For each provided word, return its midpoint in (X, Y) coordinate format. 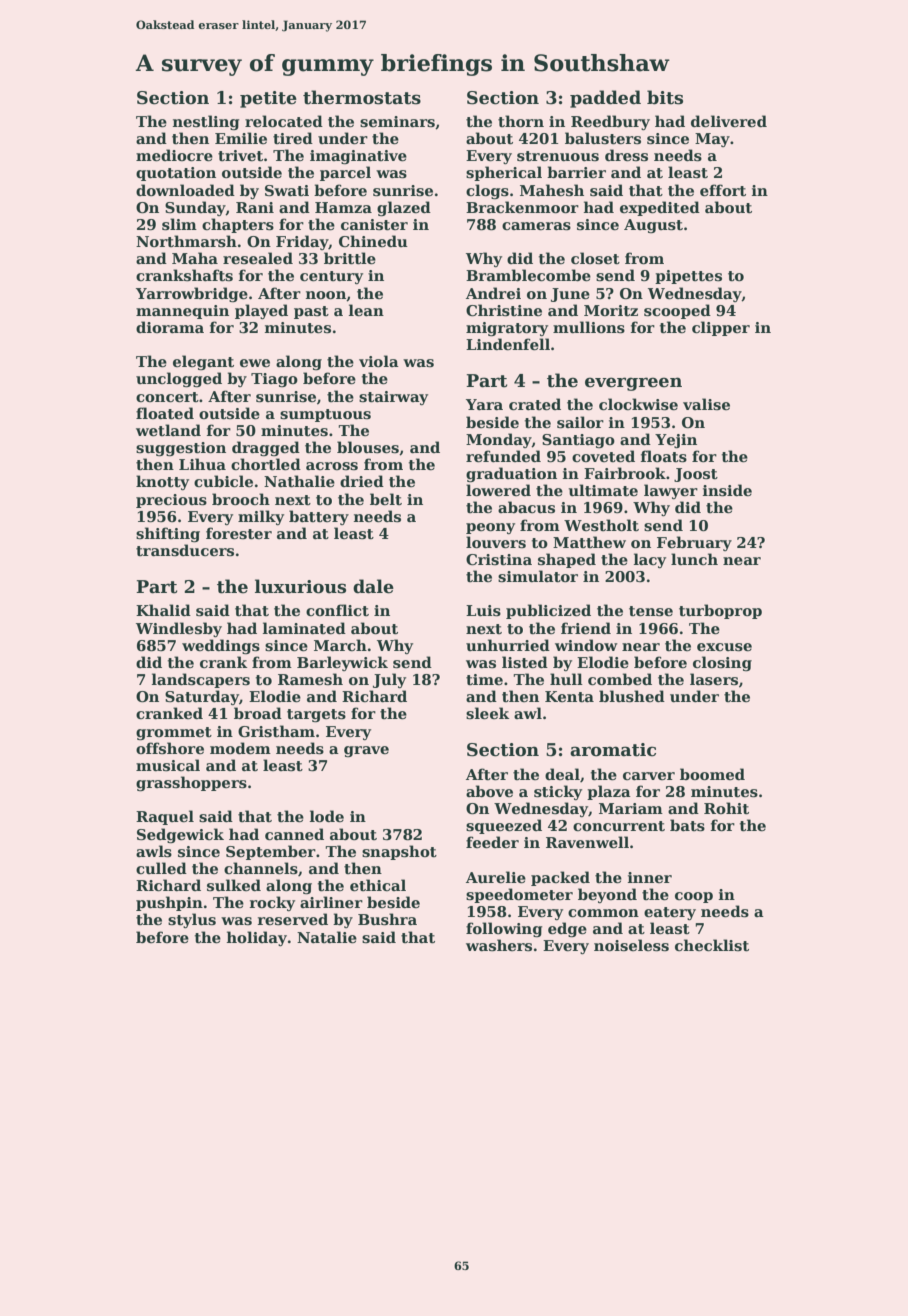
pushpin (169, 903)
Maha (195, 258)
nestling (206, 122)
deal (562, 774)
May (712, 140)
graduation (511, 475)
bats (687, 825)
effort (723, 190)
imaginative (358, 157)
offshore (170, 748)
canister (374, 225)
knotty (162, 482)
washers (499, 945)
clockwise (638, 404)
